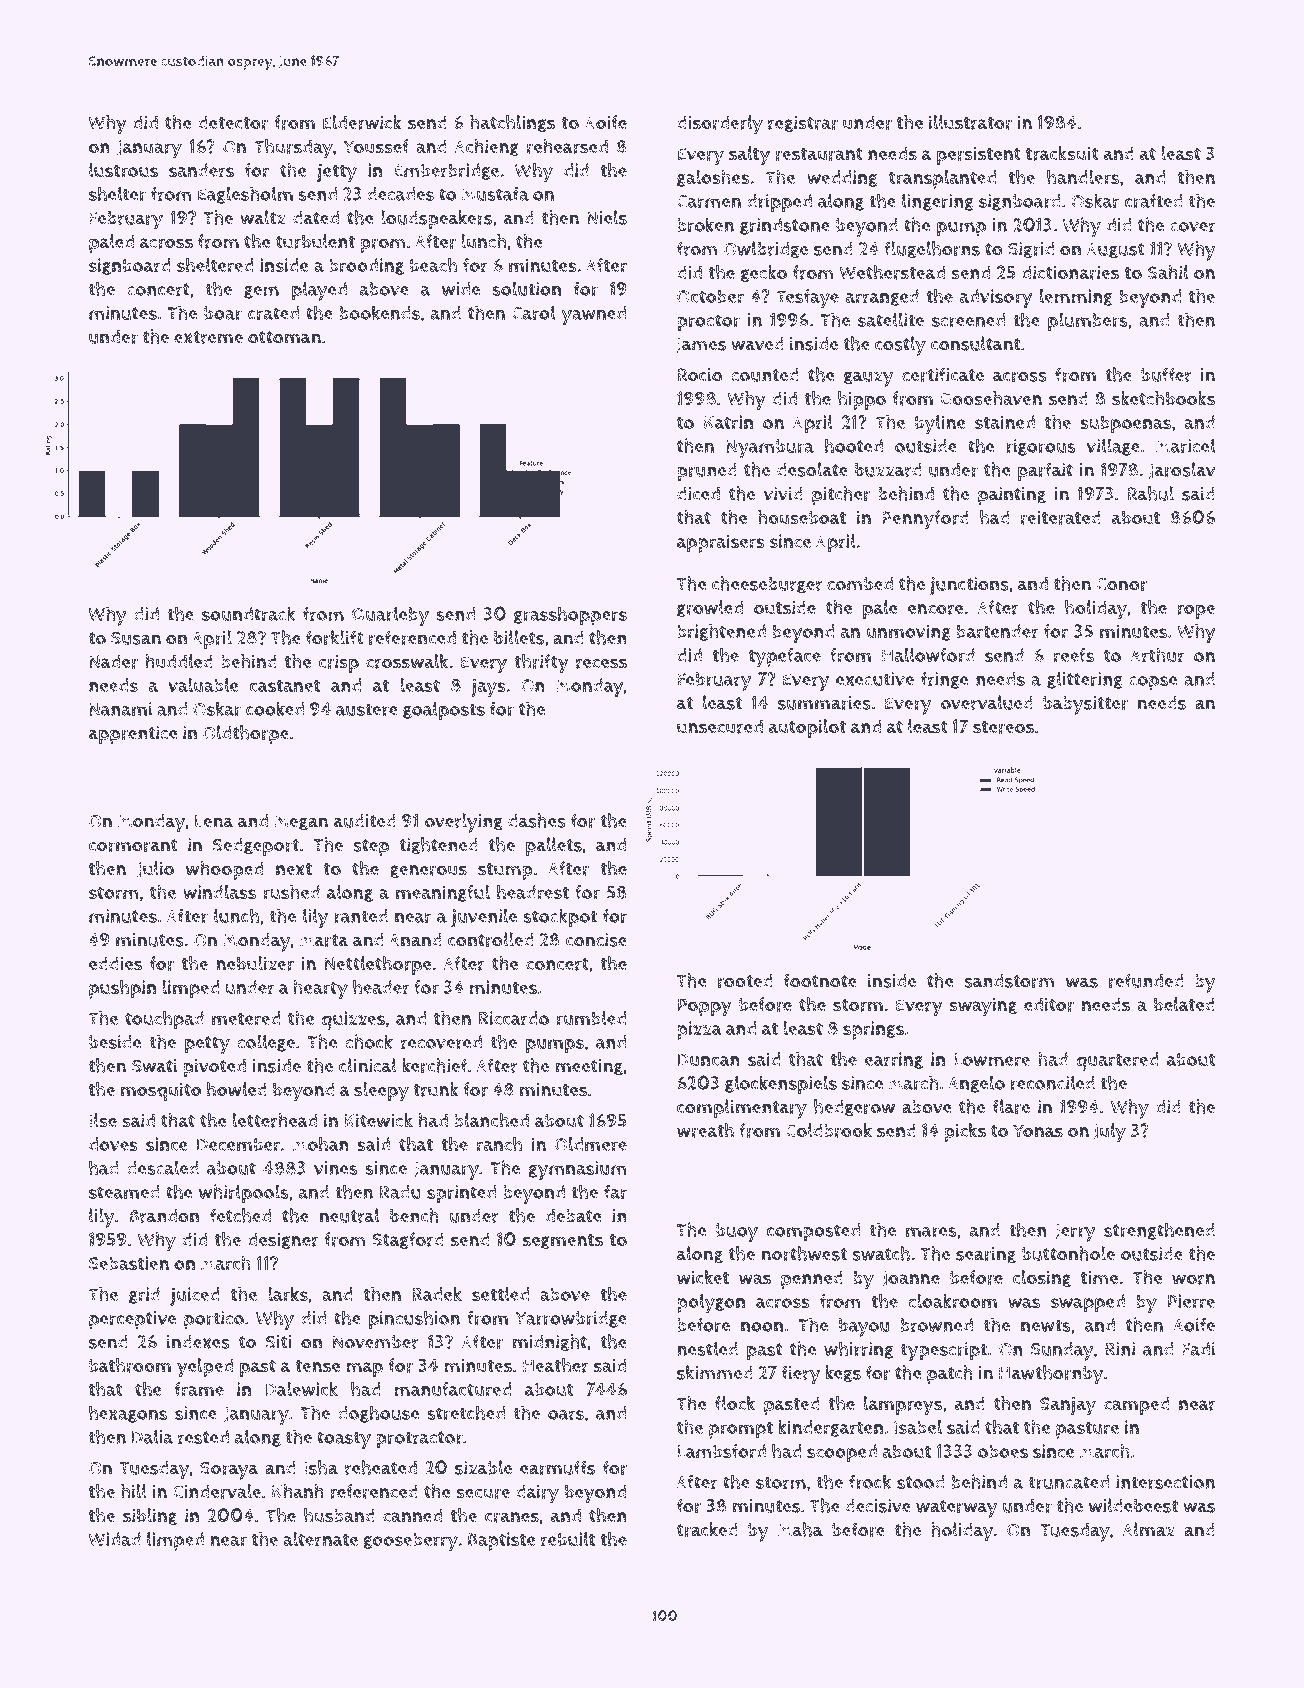 Image resolution: width=1304 pixels, height=1688 pixels. What do you see at coordinates (968, 320) in the screenshot?
I see `screened` at bounding box center [968, 320].
